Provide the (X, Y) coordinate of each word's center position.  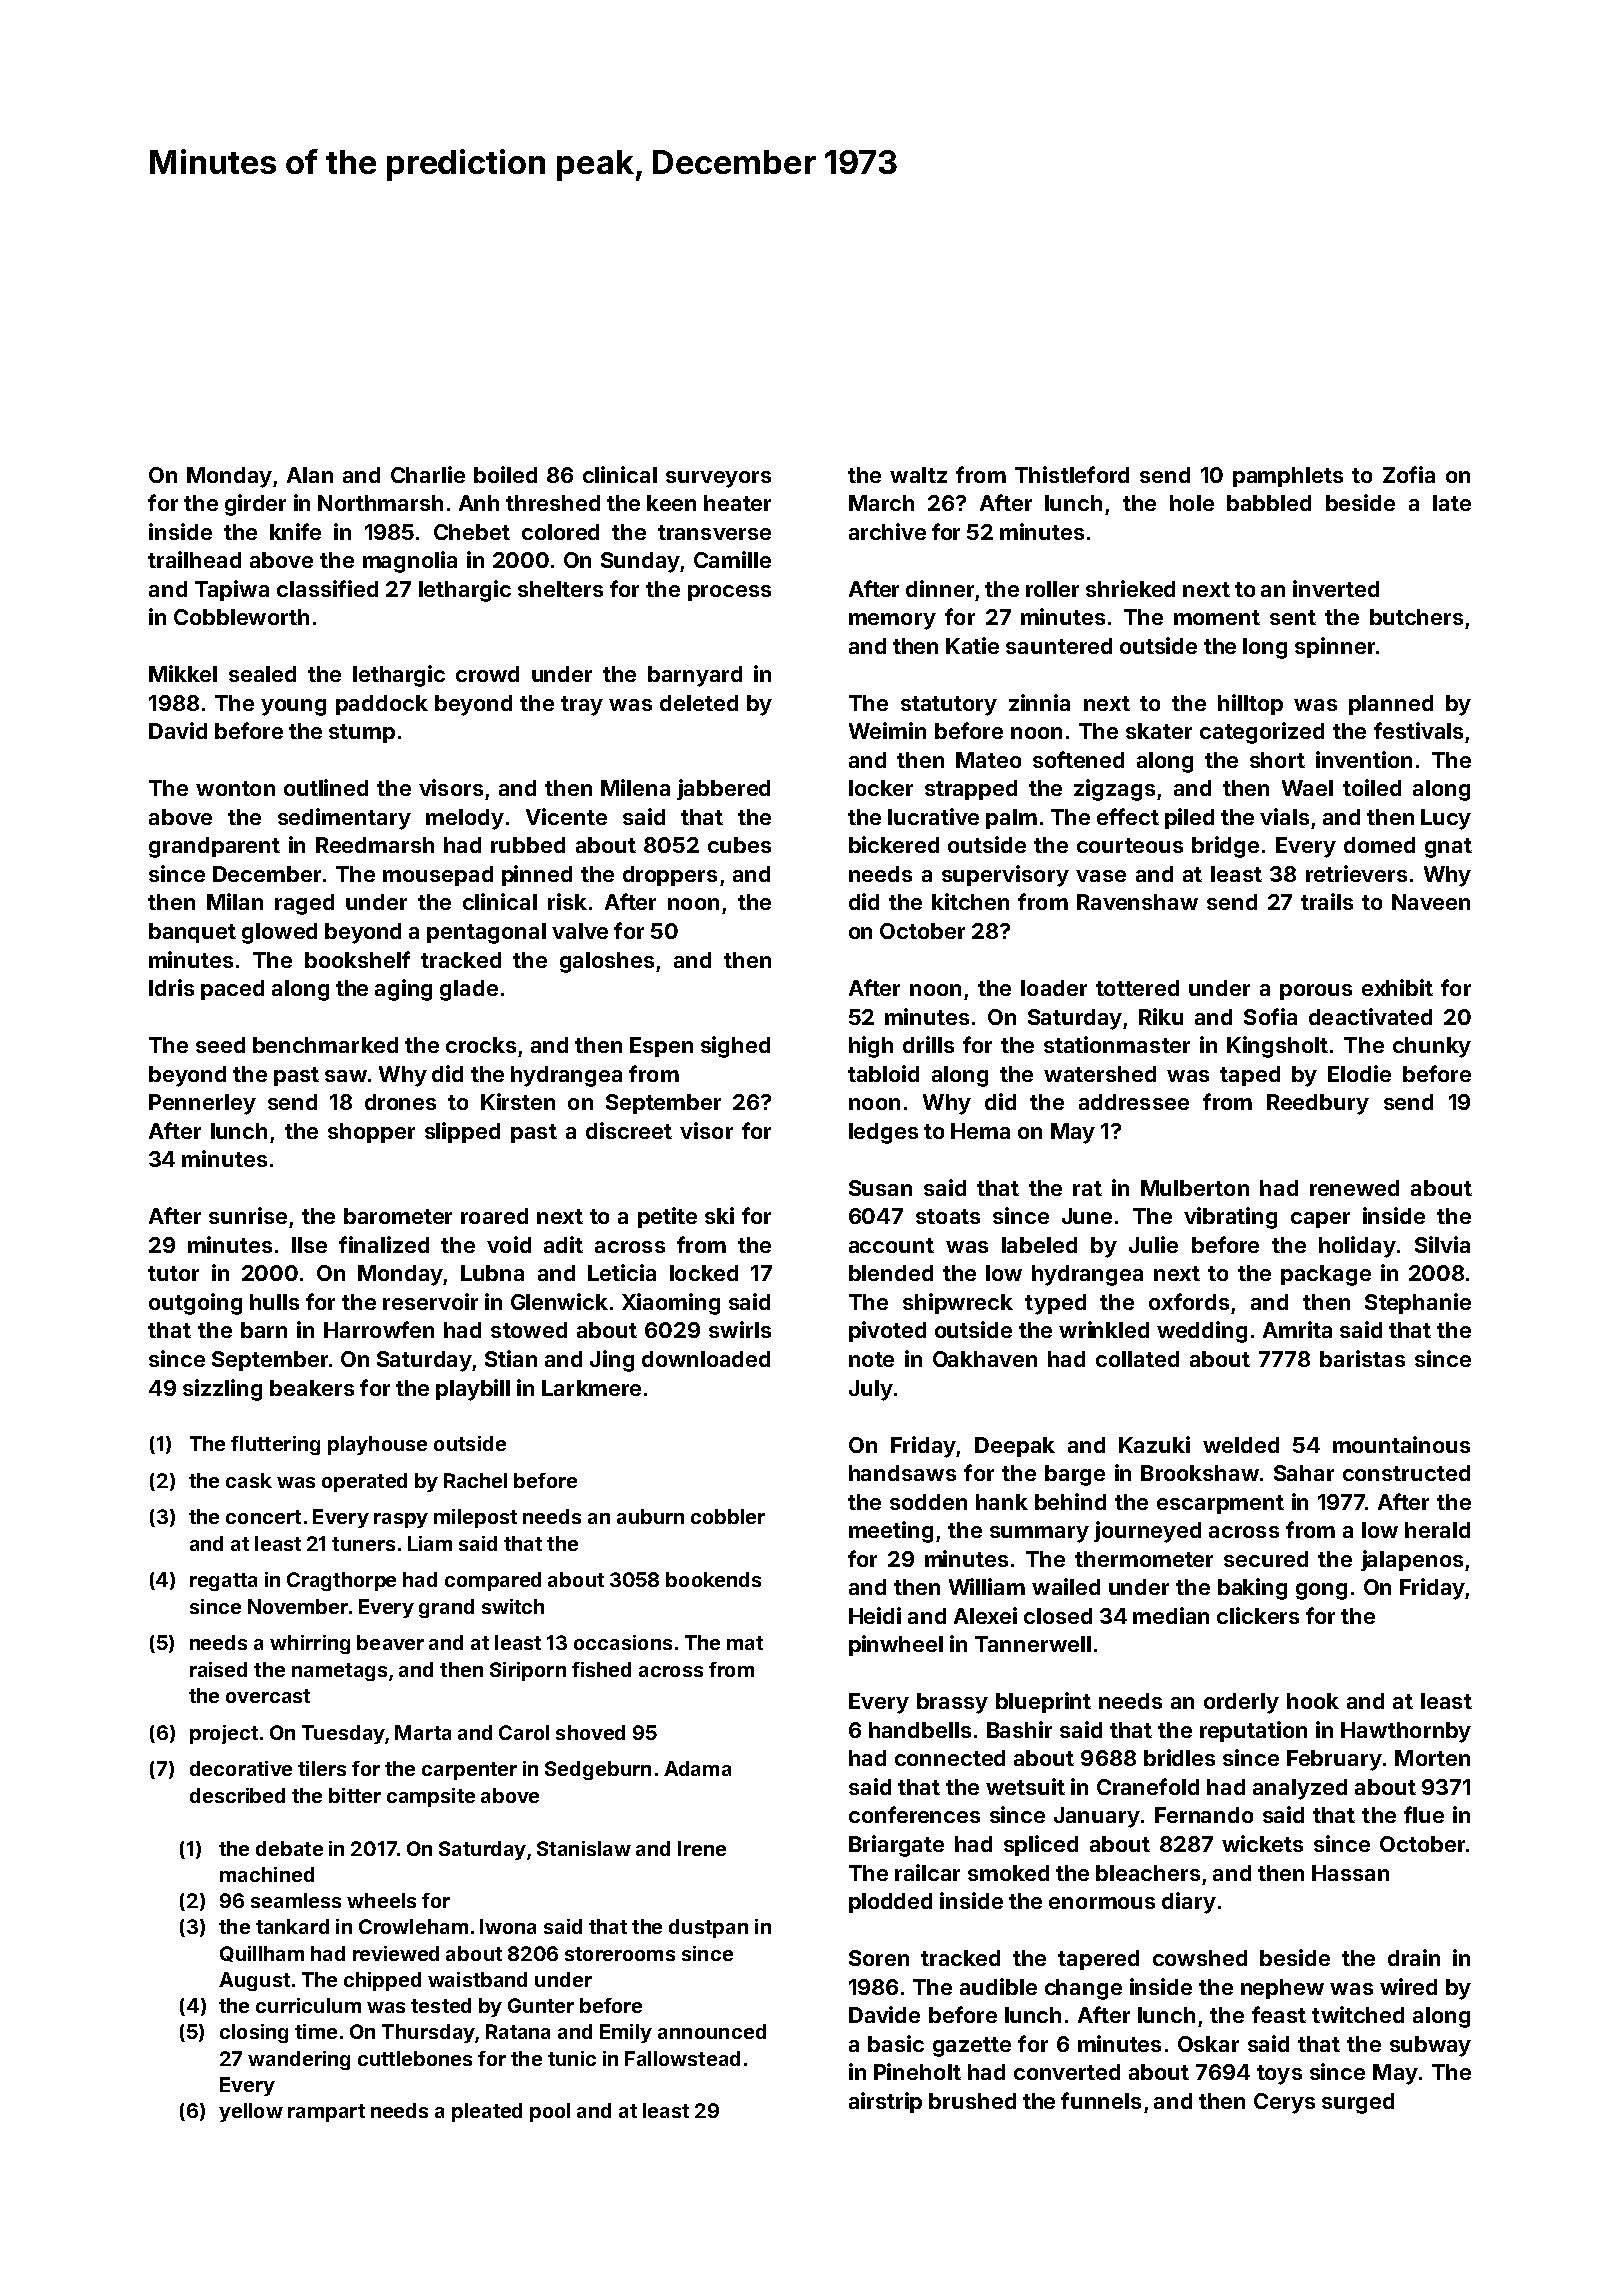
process (729, 593)
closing (254, 2033)
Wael (1307, 788)
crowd (487, 674)
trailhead (194, 559)
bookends (713, 1579)
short (1277, 760)
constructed (1406, 1473)
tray (582, 706)
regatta (223, 1582)
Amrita (1297, 1329)
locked (704, 1273)
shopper (371, 1133)
